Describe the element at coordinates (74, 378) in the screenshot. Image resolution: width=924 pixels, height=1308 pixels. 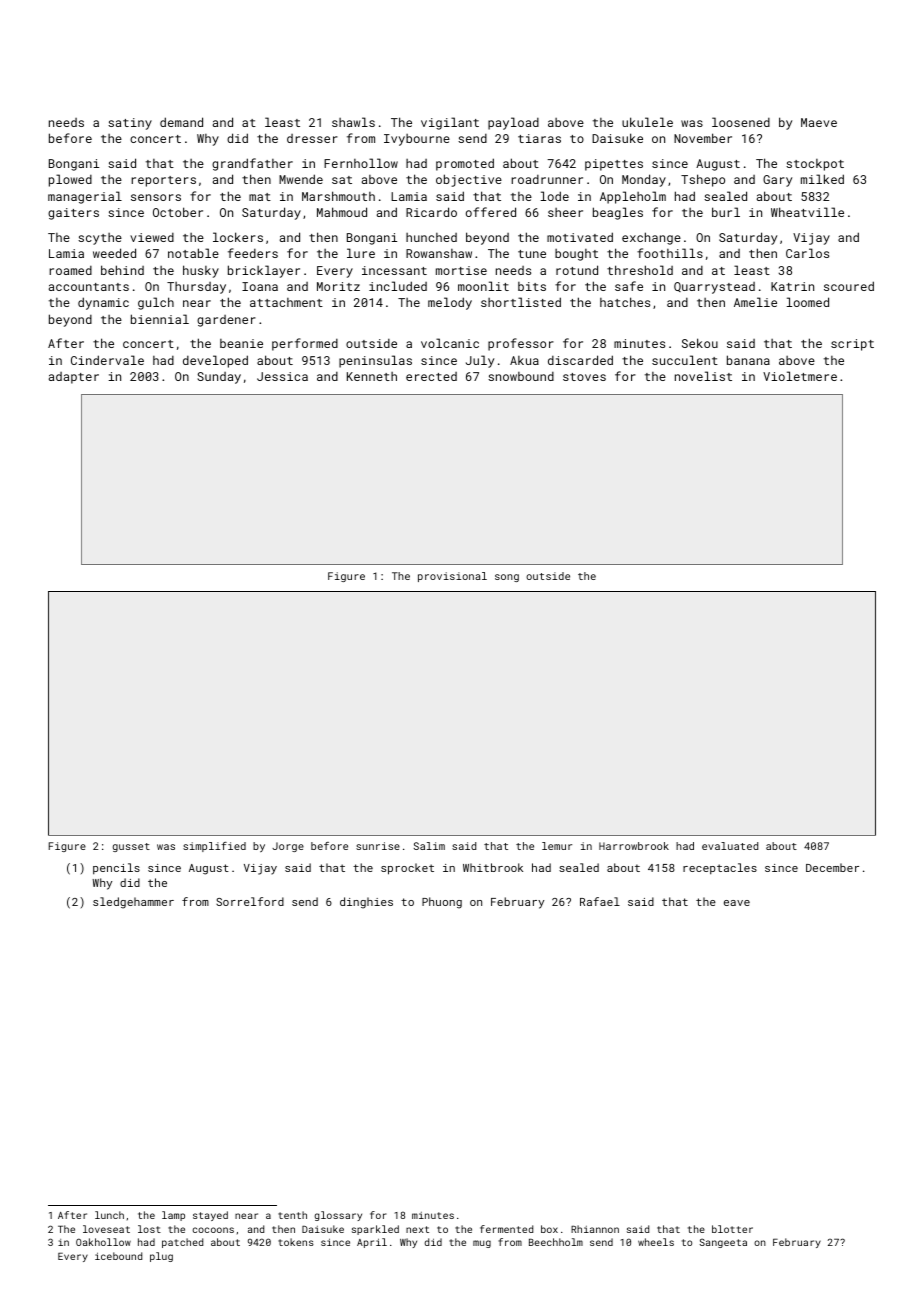
I see `adapter` at that location.
